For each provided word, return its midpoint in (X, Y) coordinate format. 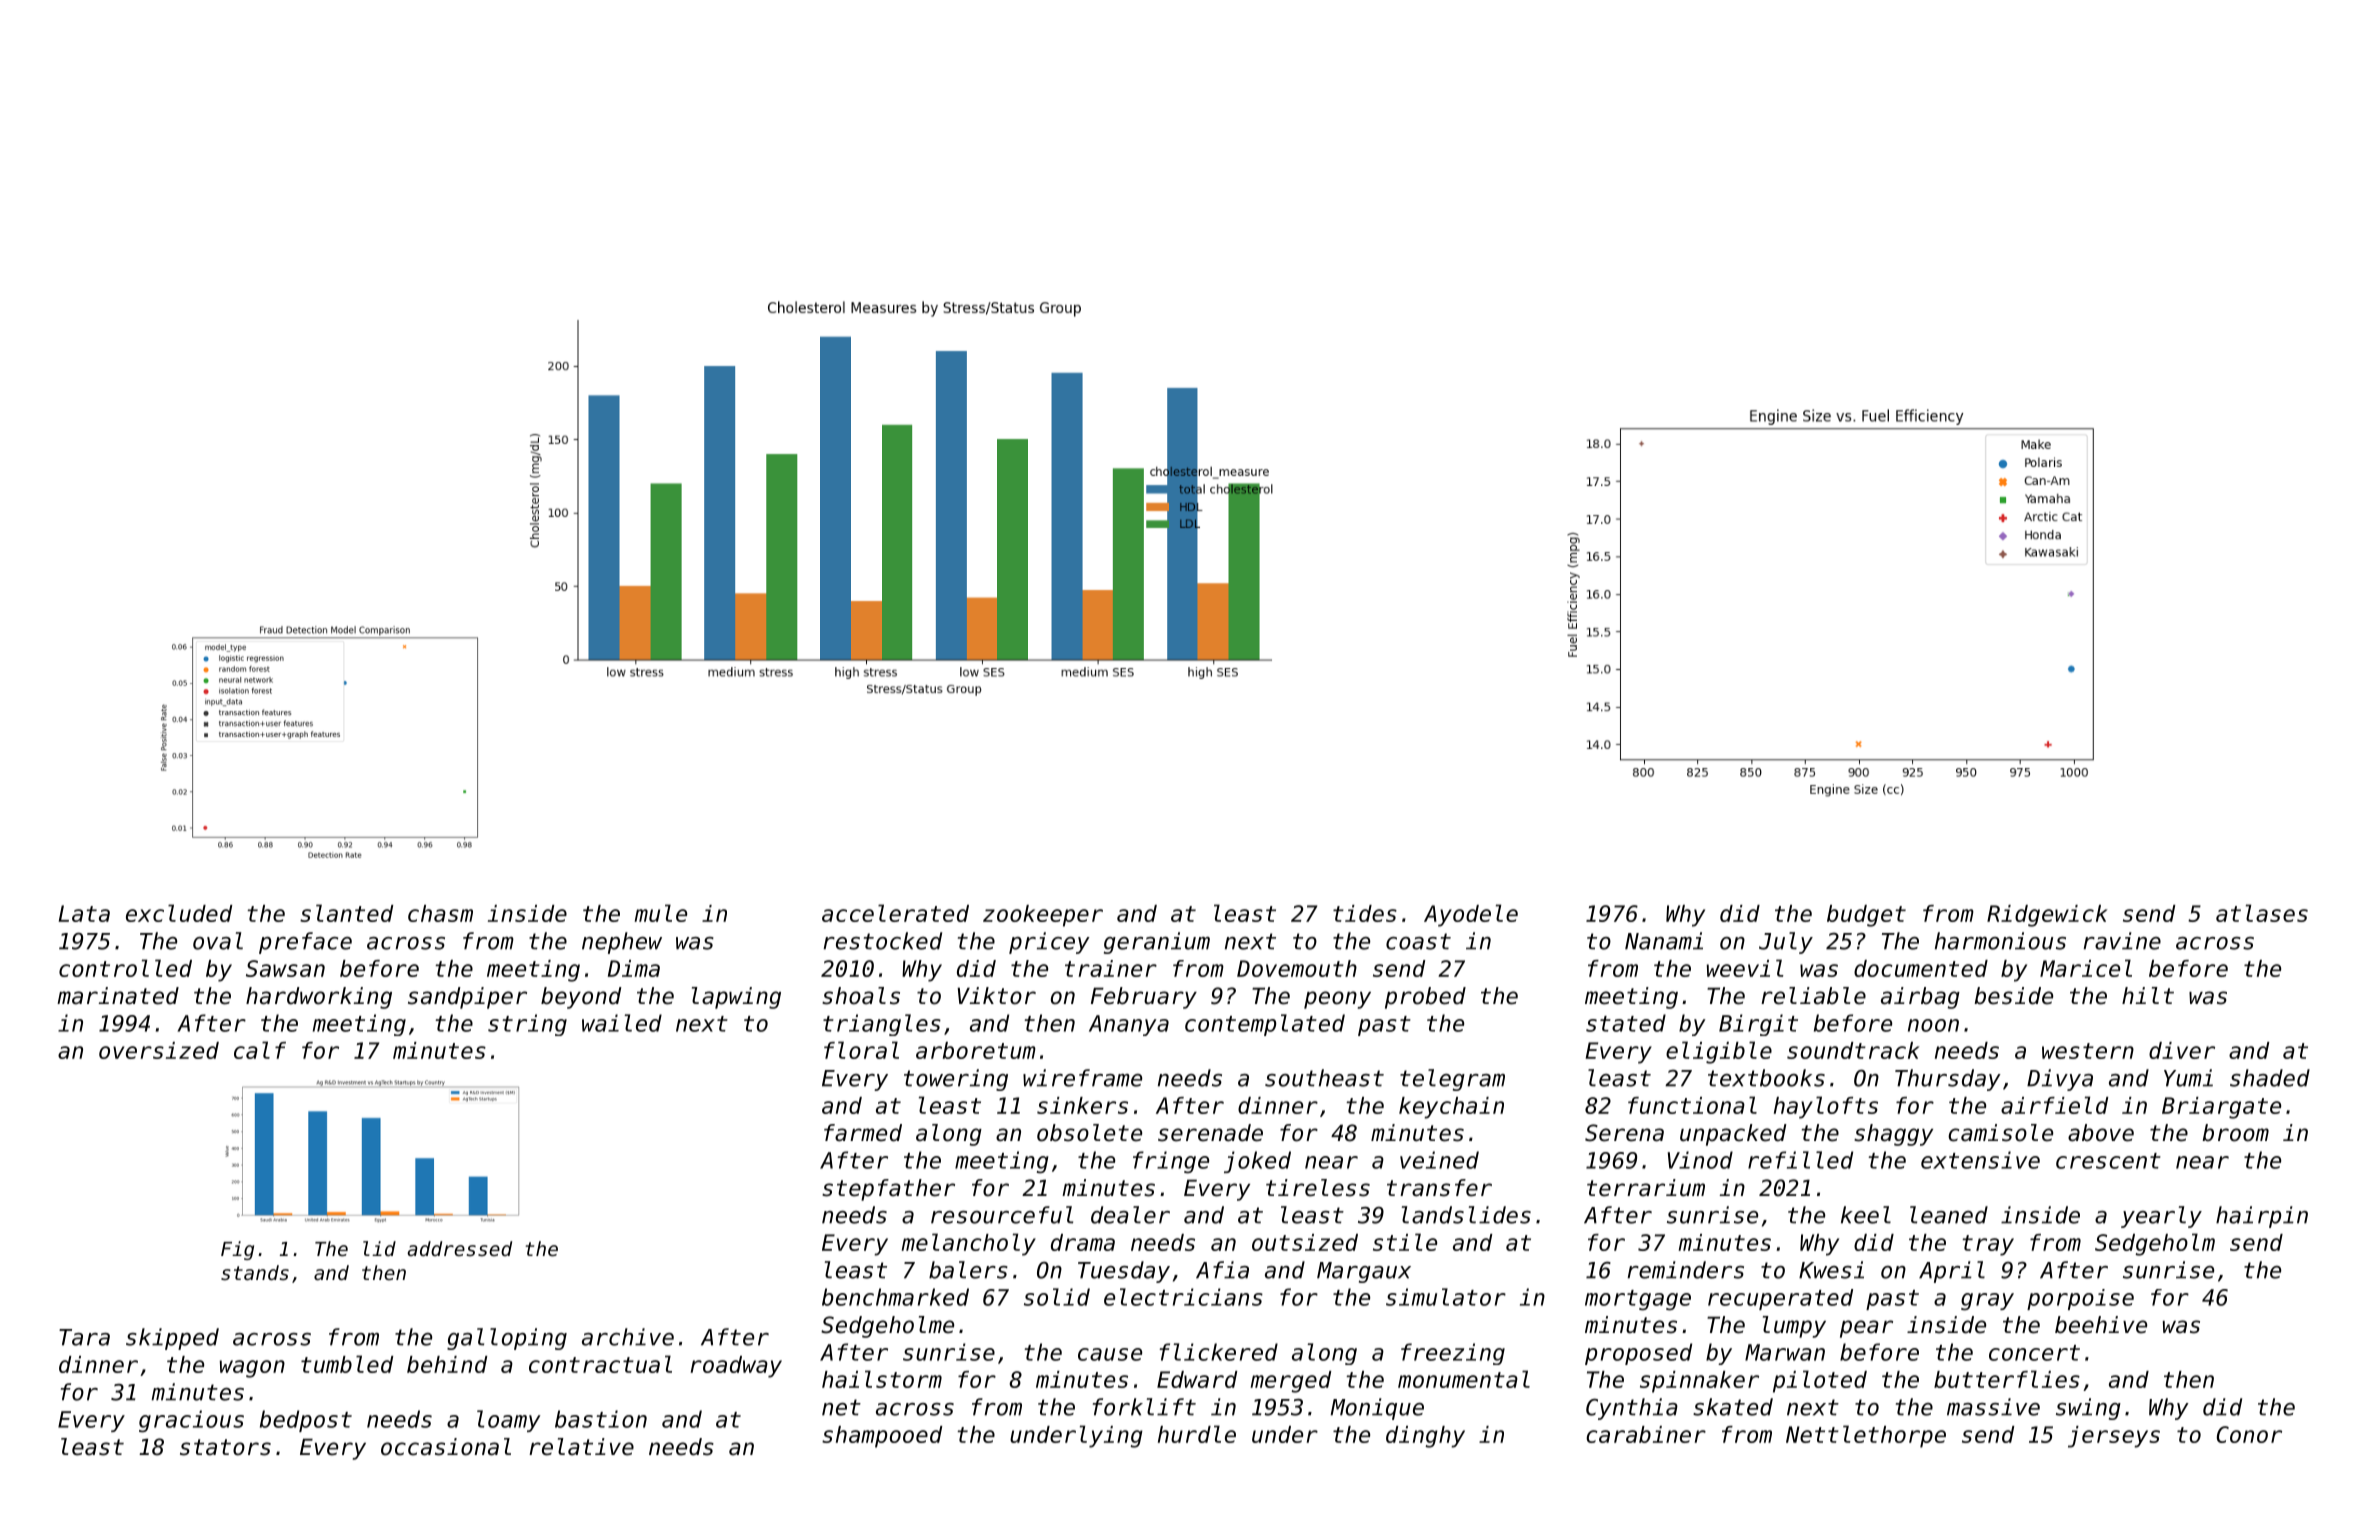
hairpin (2262, 1217)
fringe (1171, 1162)
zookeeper (1043, 916)
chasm (440, 913)
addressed (459, 1249)
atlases (2262, 913)
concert (2034, 1353)
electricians (1183, 1297)
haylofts (1826, 1107)
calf (260, 1050)
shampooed (882, 1437)
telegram (1452, 1080)
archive (628, 1337)
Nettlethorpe (1866, 1436)
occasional (446, 1447)
